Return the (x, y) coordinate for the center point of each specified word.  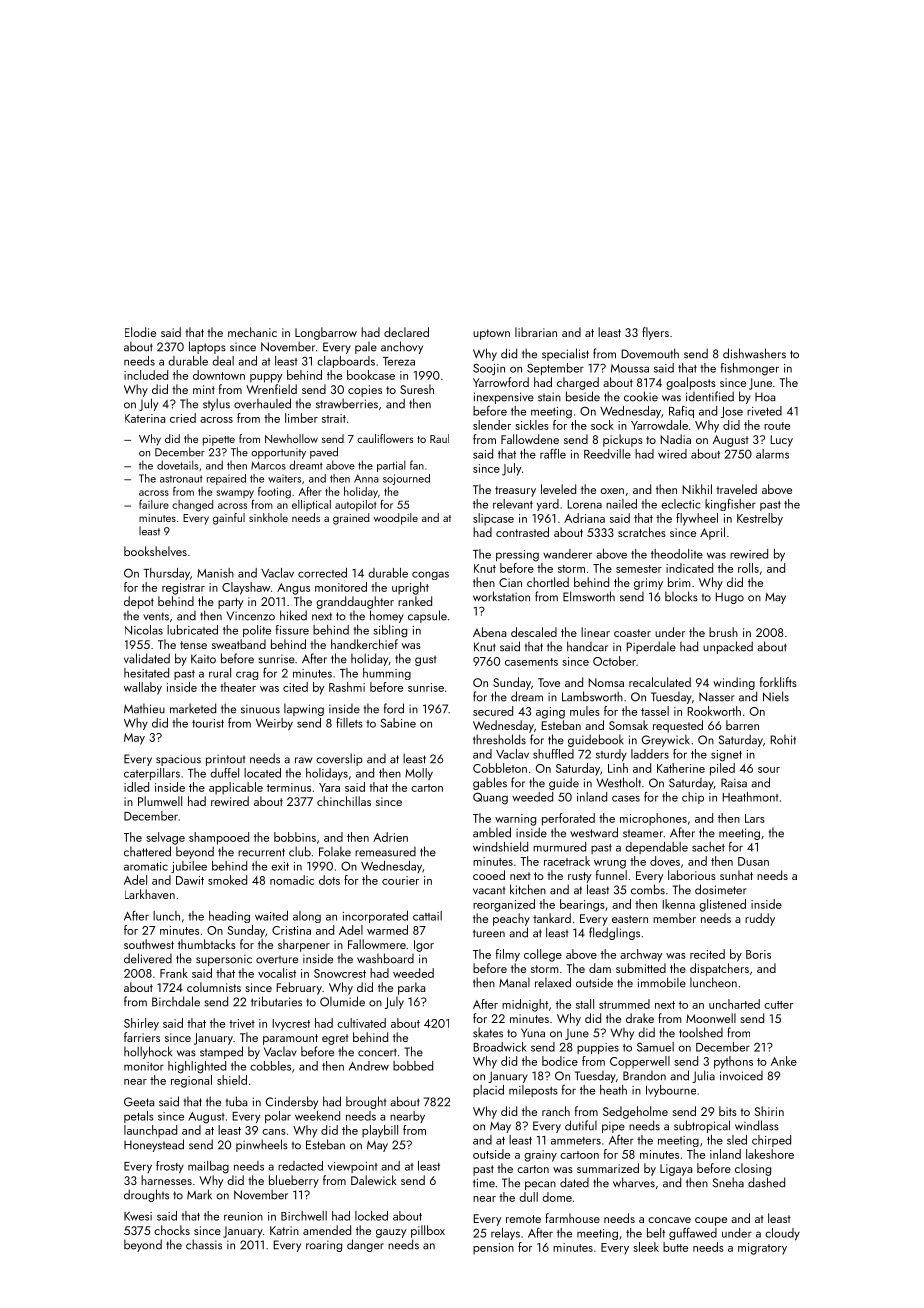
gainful (229, 519)
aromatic (146, 866)
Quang (490, 798)
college (543, 955)
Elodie (140, 332)
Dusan (753, 861)
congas (430, 575)
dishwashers (754, 353)
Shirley (141, 1024)
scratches (642, 532)
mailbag (208, 1167)
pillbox (428, 1231)
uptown (491, 334)
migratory (762, 1249)
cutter (778, 1005)
